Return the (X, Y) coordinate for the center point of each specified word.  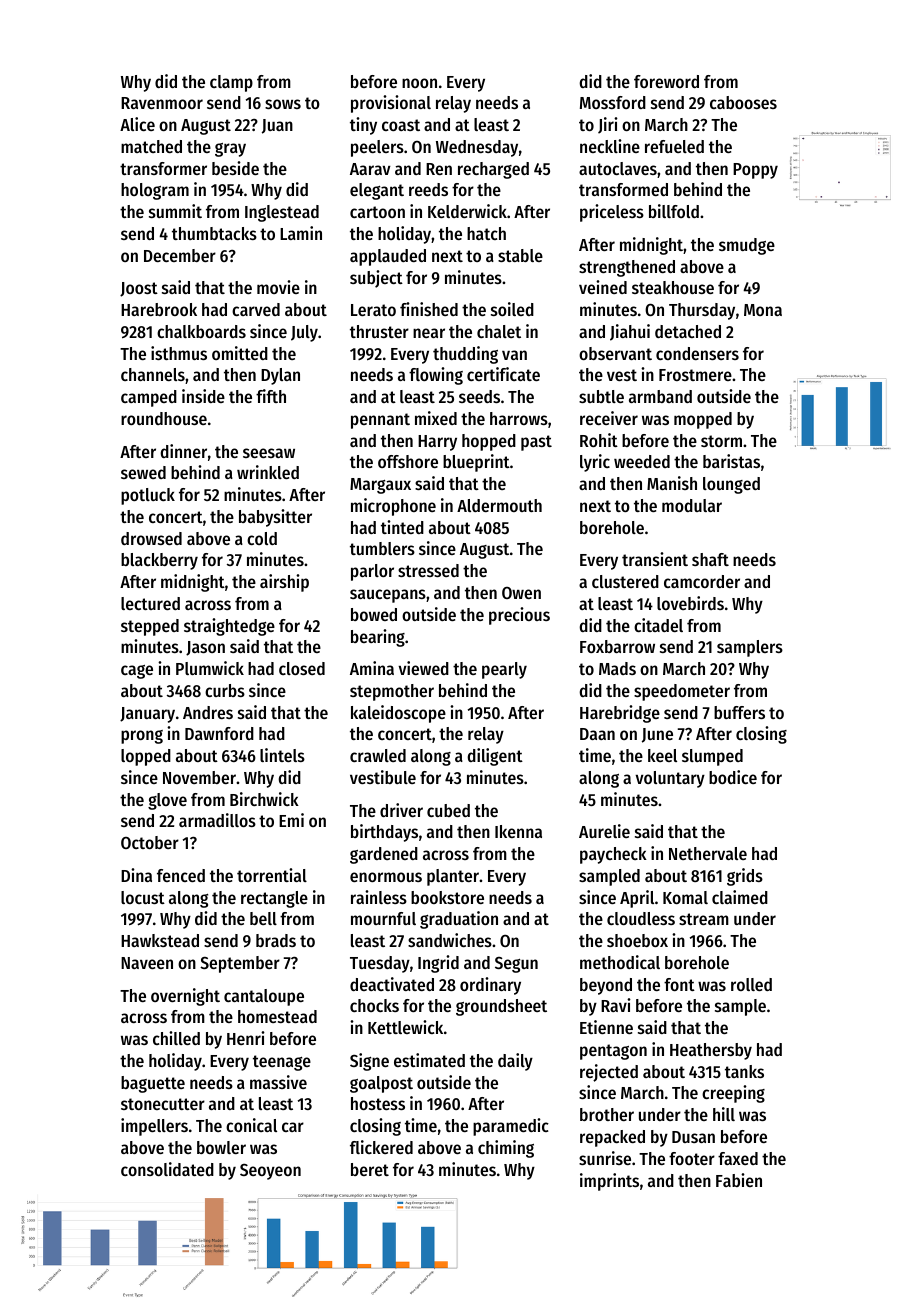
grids (745, 877)
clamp (231, 83)
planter (453, 877)
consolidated (167, 1169)
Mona (763, 310)
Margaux (380, 486)
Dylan (280, 376)
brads (276, 940)
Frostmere (695, 375)
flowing (436, 376)
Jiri (608, 125)
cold (262, 538)
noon (419, 83)
